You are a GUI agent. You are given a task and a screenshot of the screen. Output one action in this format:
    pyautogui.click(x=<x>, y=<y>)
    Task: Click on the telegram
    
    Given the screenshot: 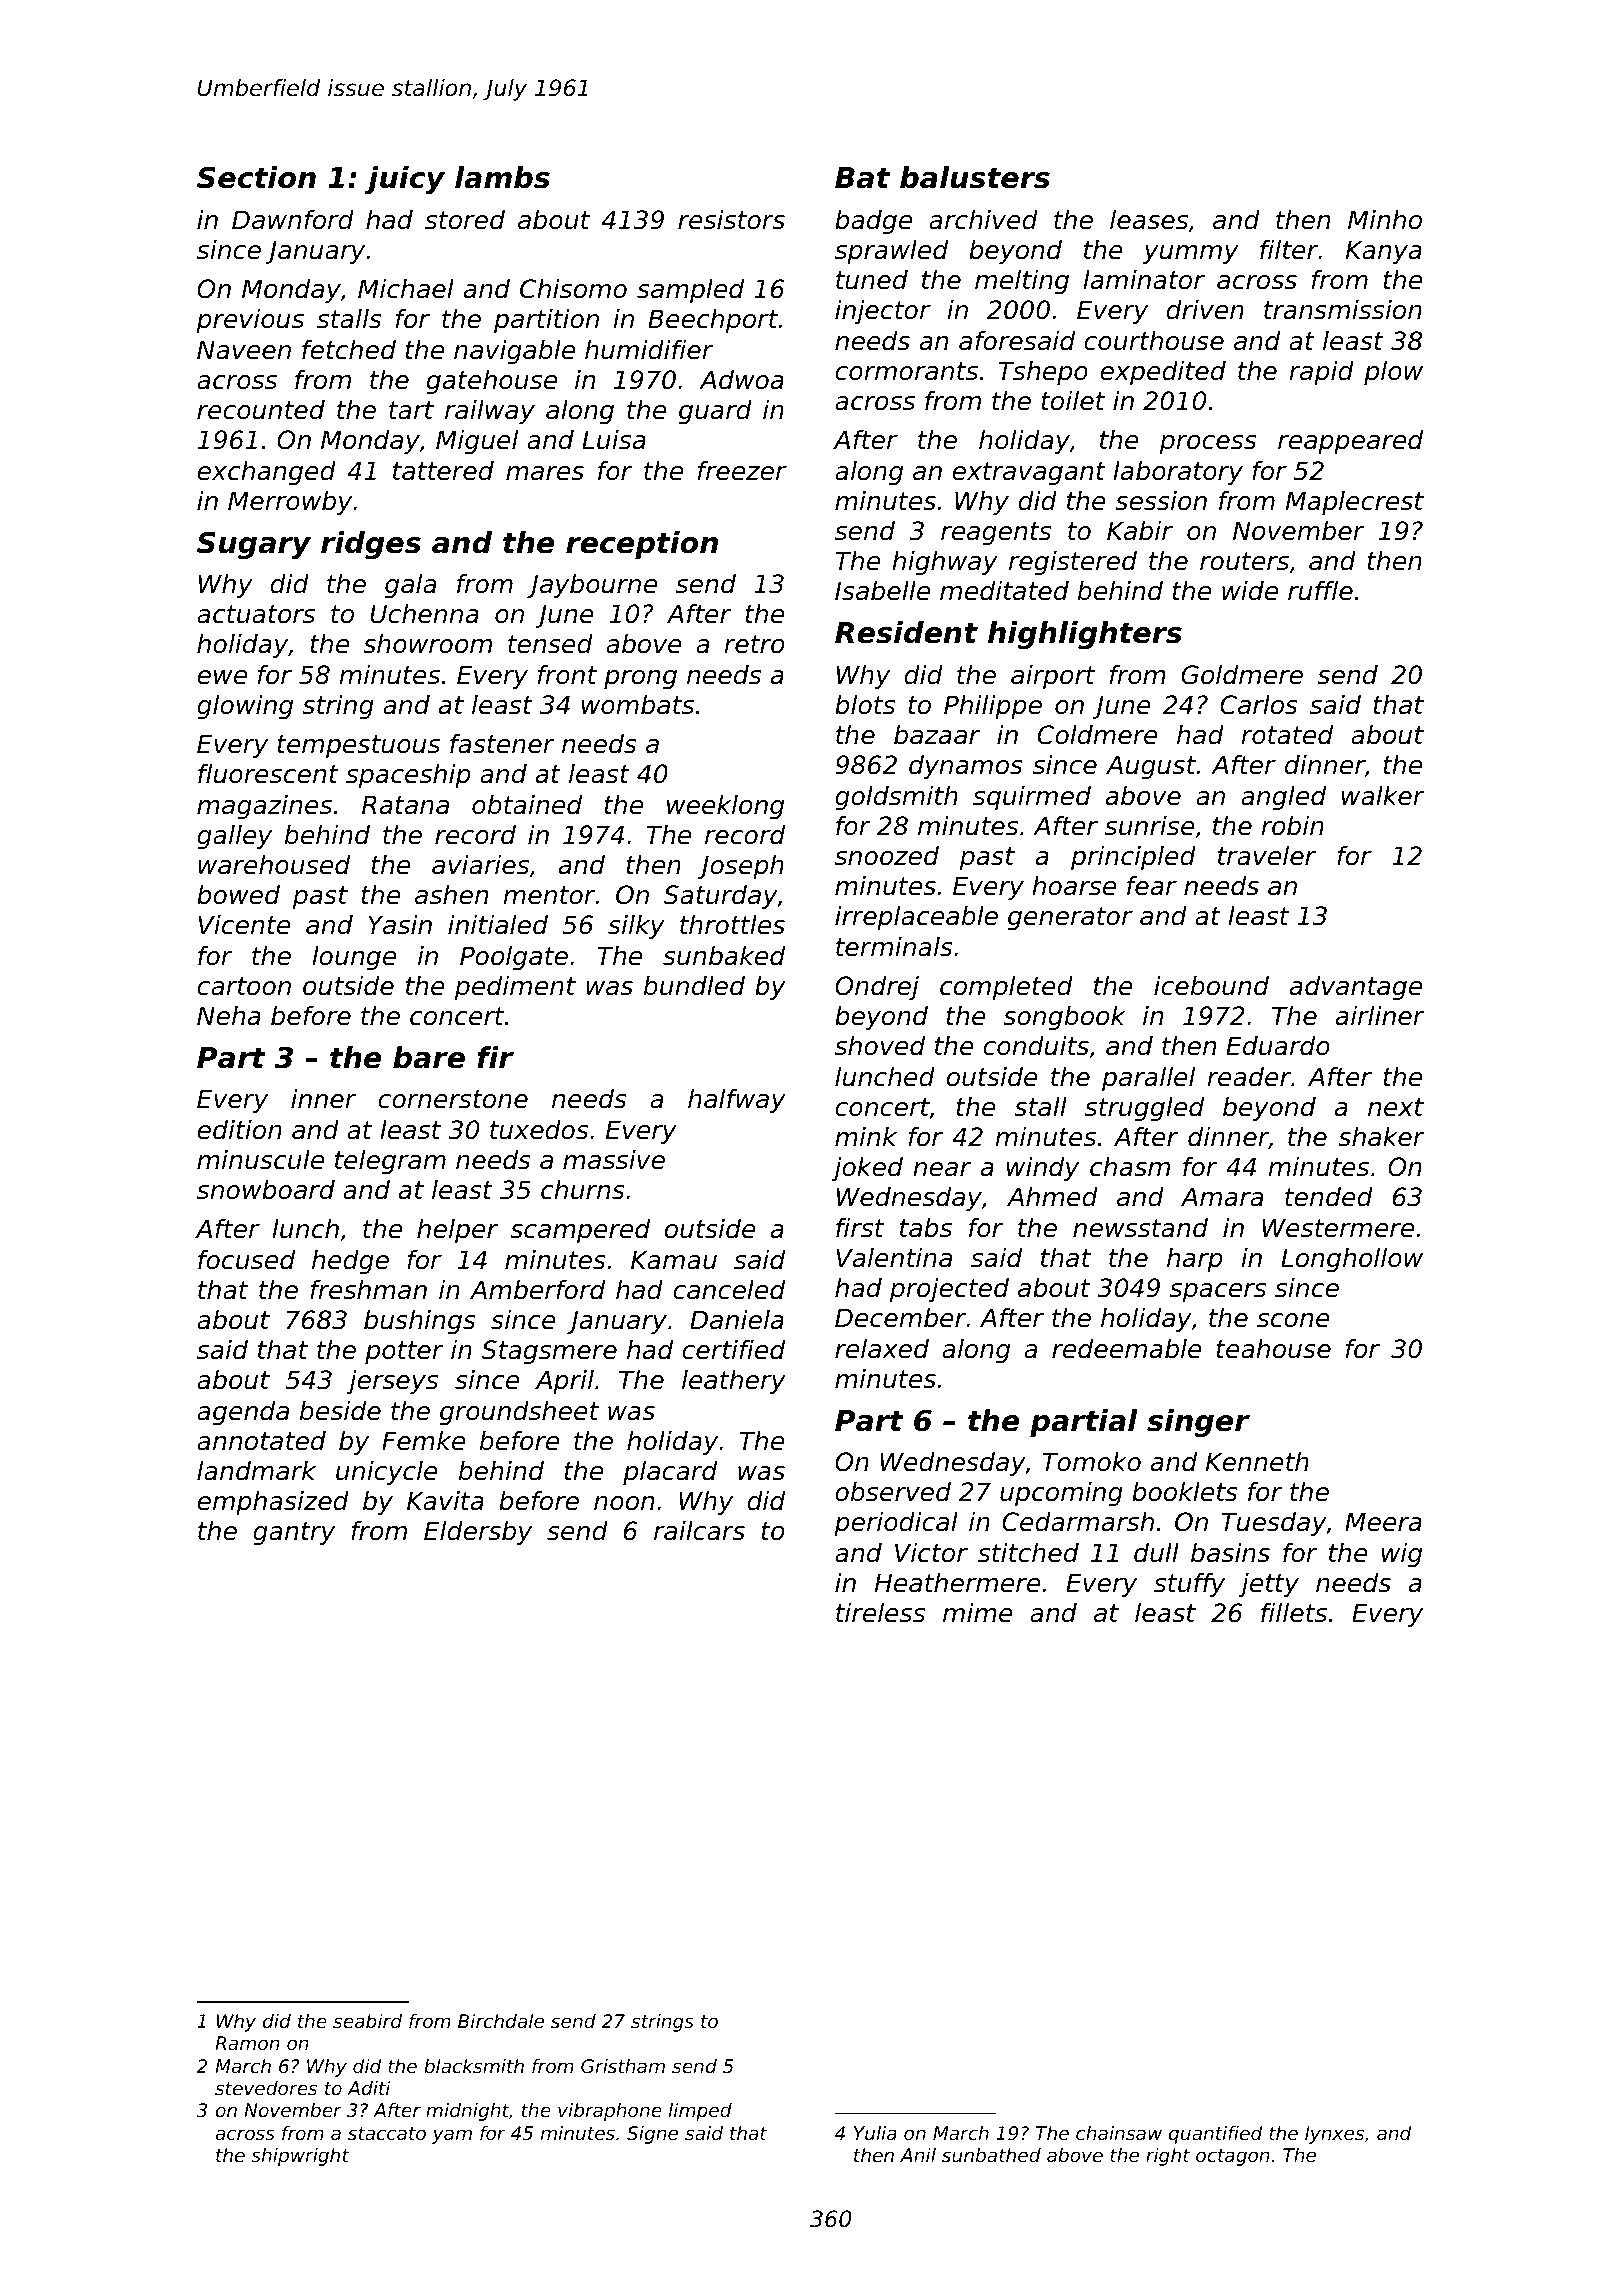 What is the action you would take?
    pyautogui.click(x=390, y=1162)
